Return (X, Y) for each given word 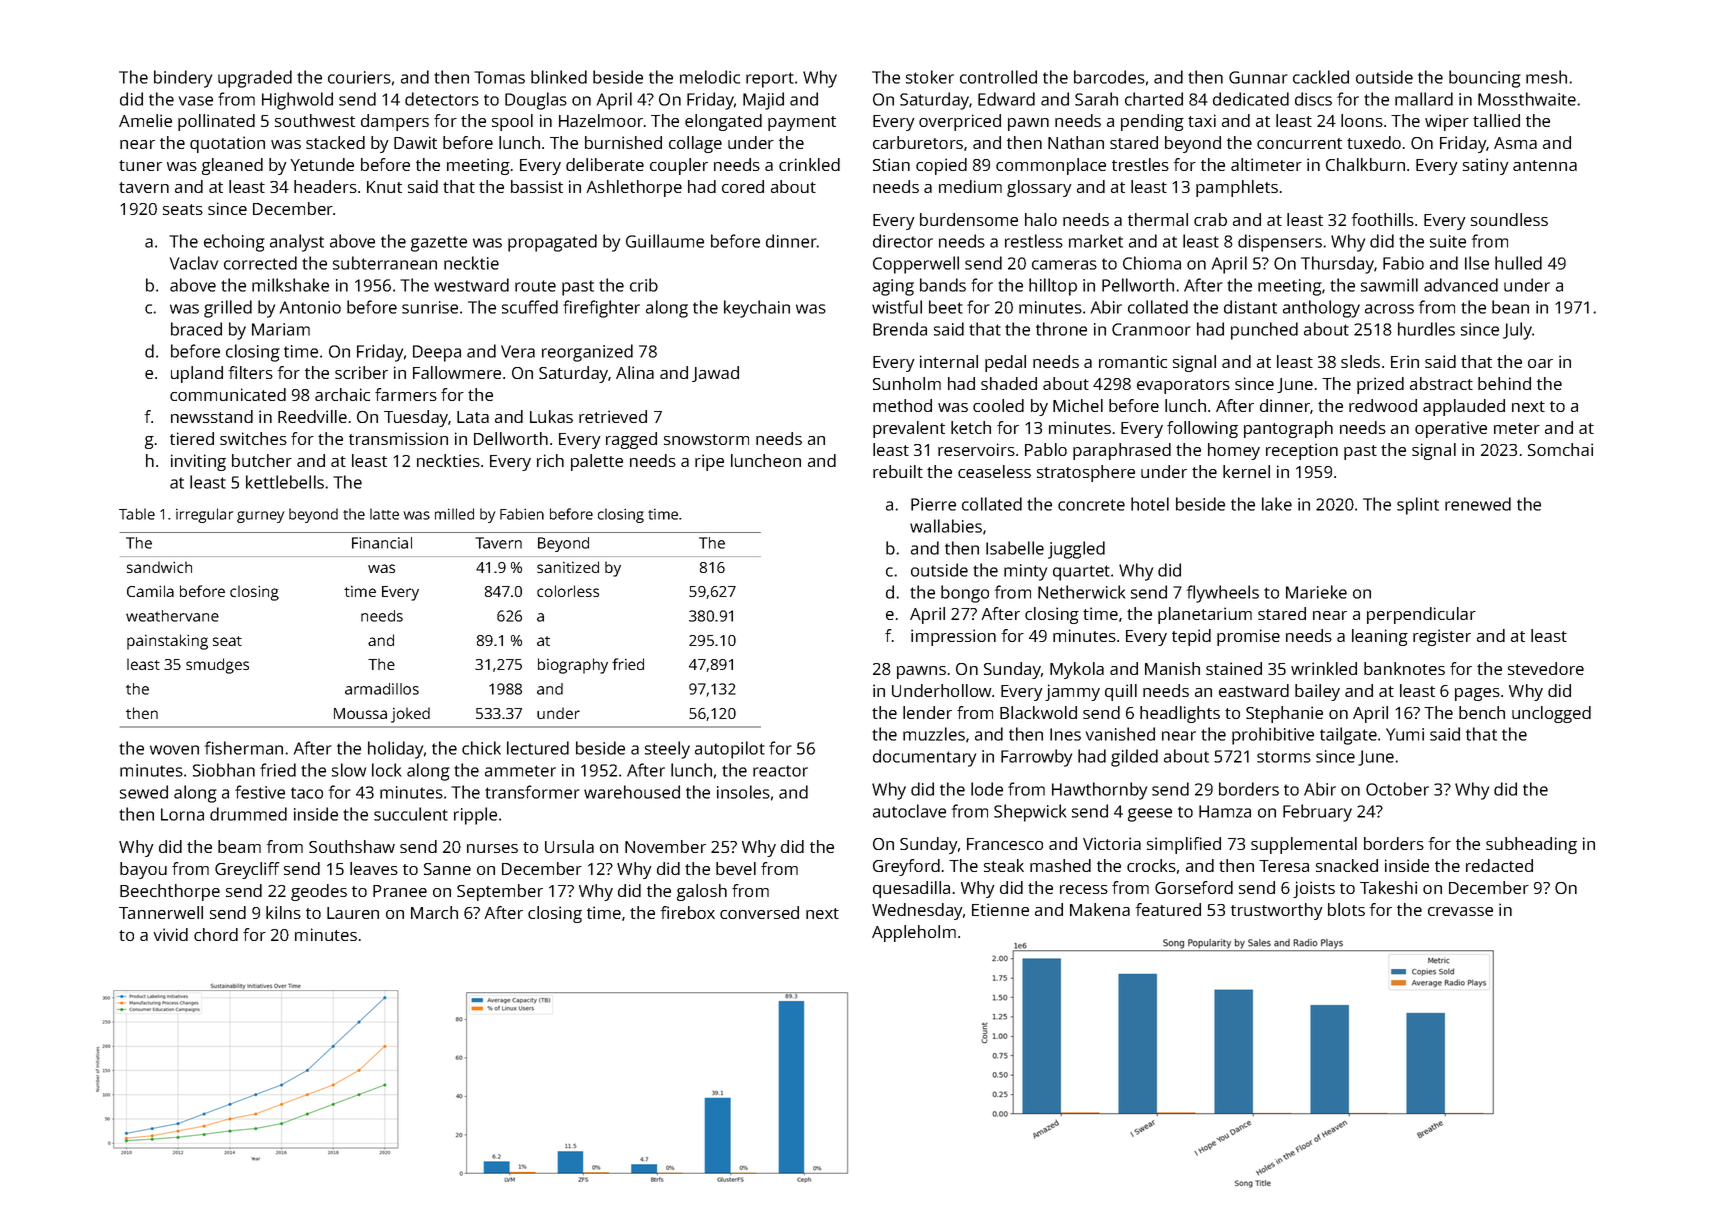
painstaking (167, 642)
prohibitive (1273, 736)
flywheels (1223, 594)
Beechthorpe (170, 892)
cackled (1321, 77)
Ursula (569, 846)
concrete (1091, 505)
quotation (227, 144)
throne (1061, 329)
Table (137, 514)
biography (573, 666)
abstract (1441, 383)
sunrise (430, 307)
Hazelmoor (601, 120)
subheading (1531, 845)
